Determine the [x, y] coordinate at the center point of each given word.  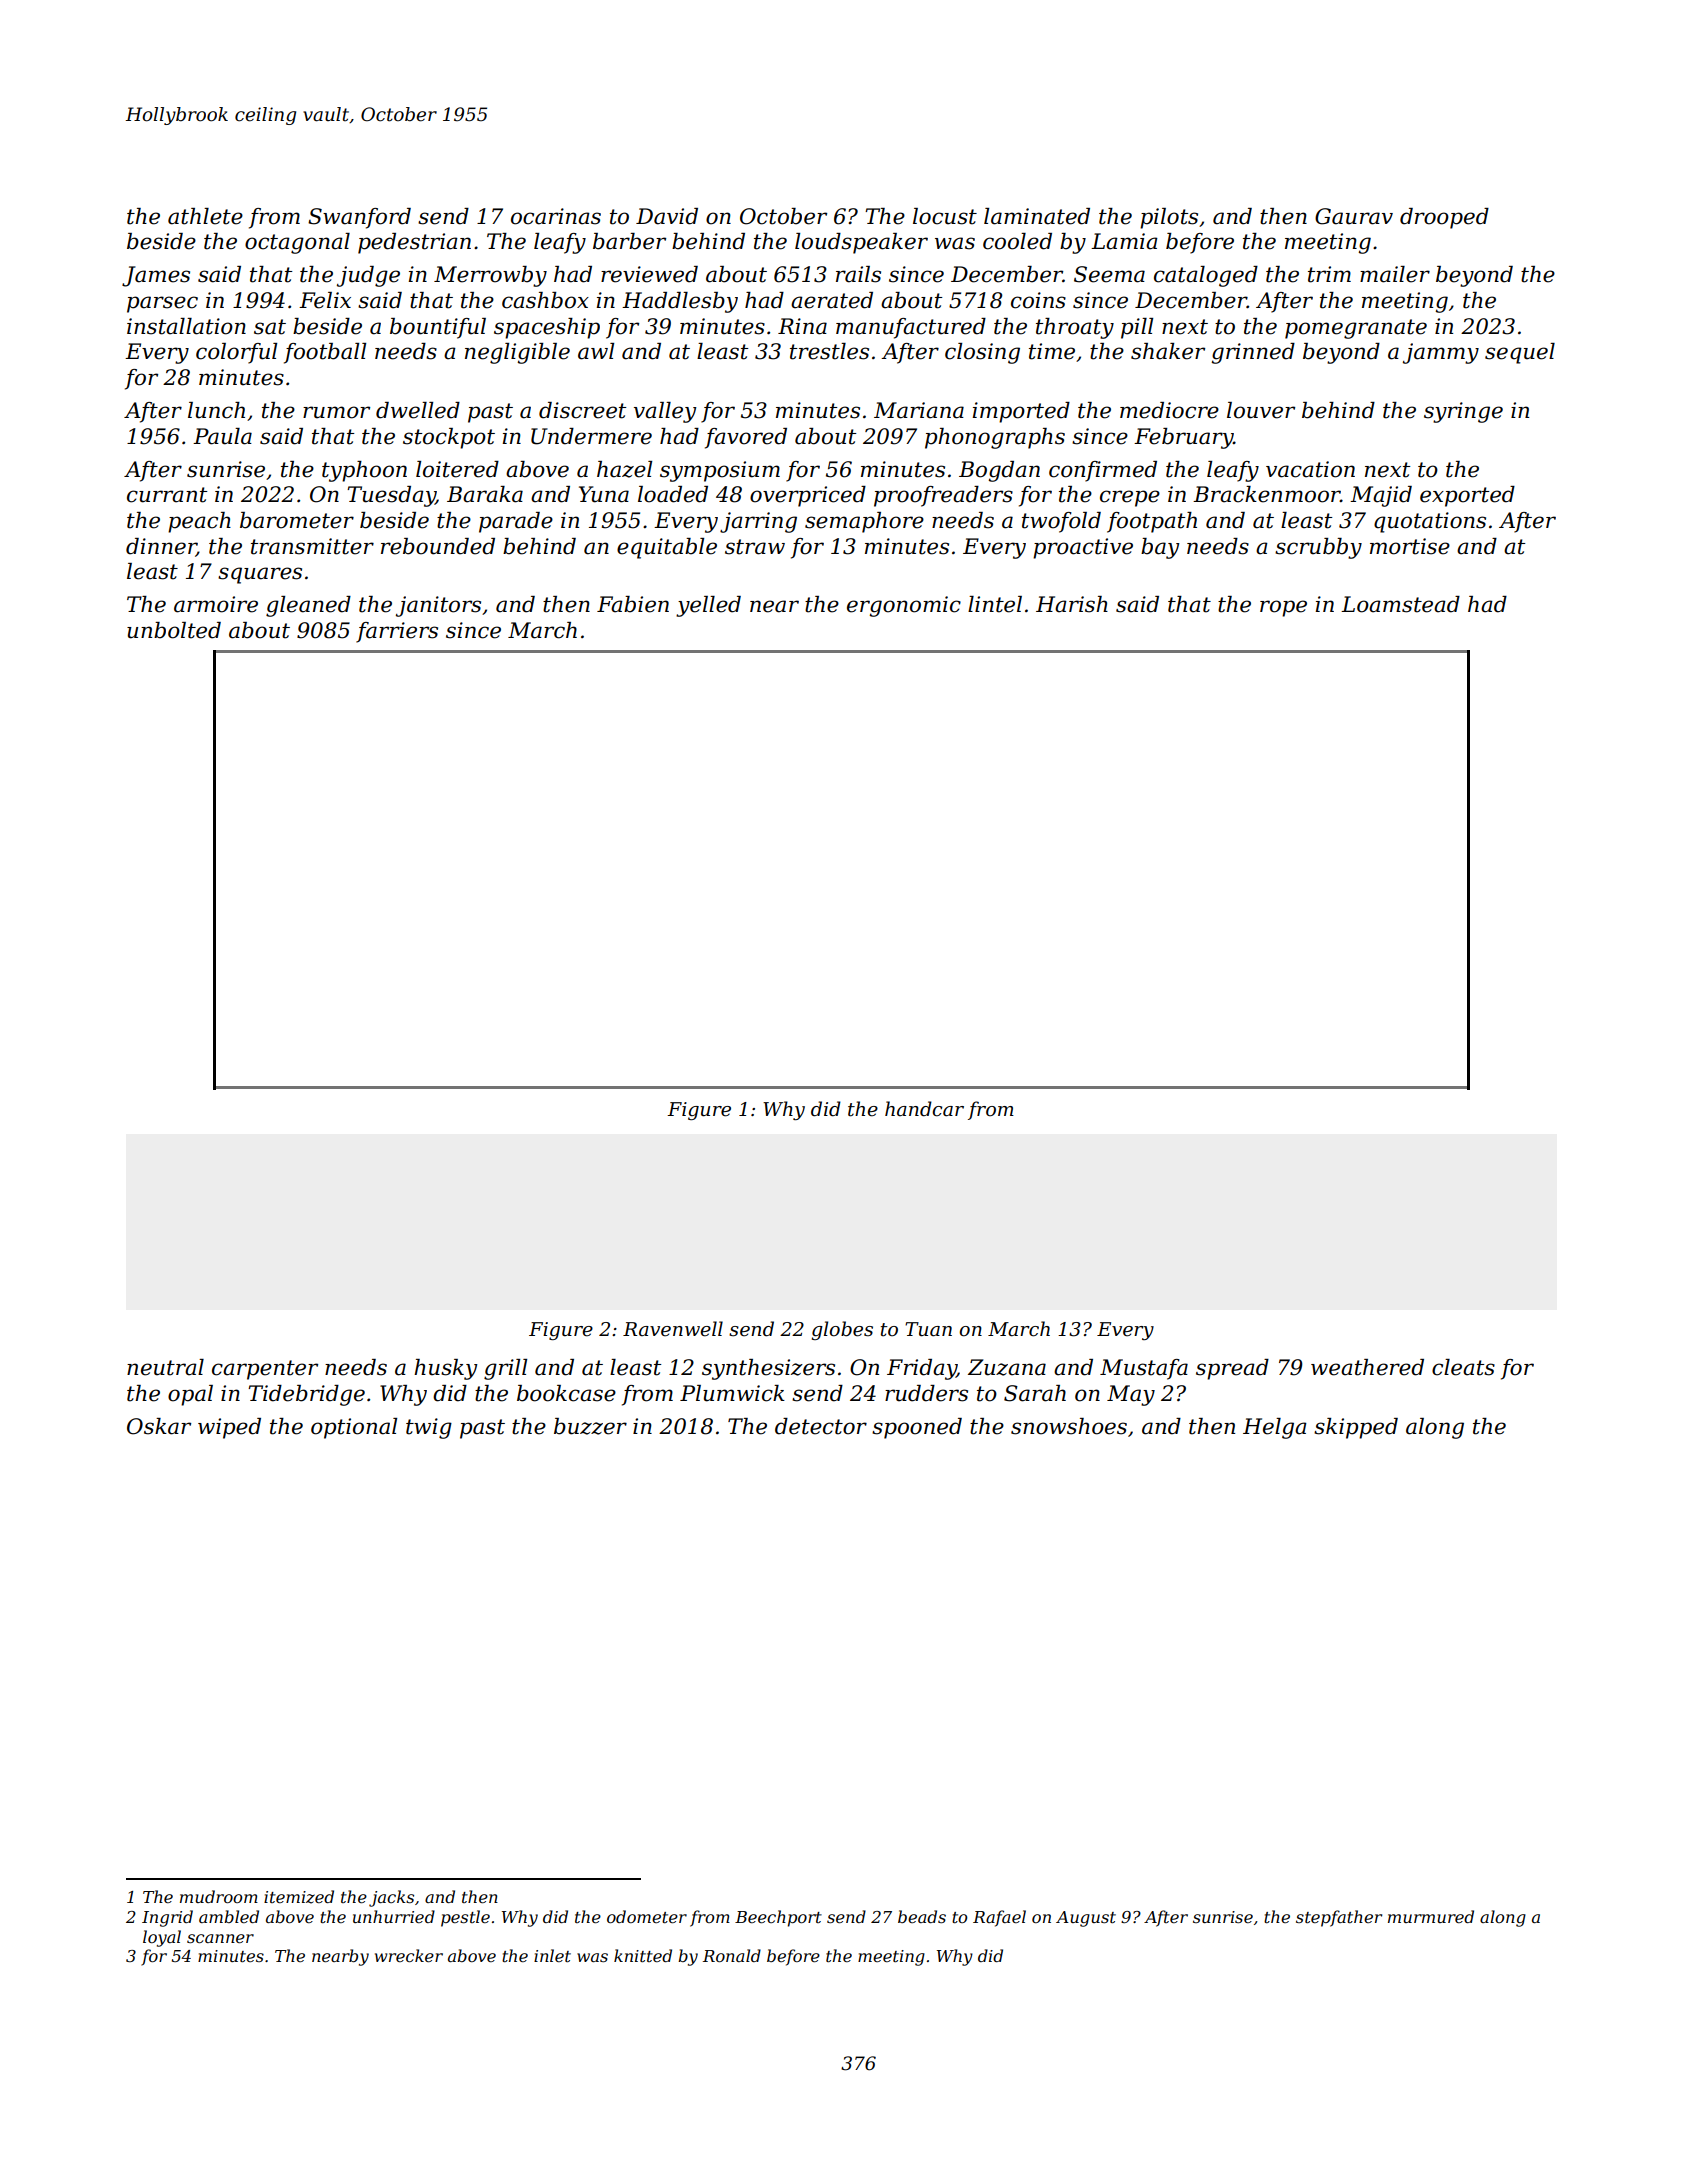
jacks [391, 1898]
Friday [922, 1369]
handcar [924, 1109]
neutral [165, 1367]
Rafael [999, 1918]
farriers [397, 632]
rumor [336, 412]
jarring [758, 522]
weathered [1367, 1367]
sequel [1520, 353]
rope [1283, 608]
